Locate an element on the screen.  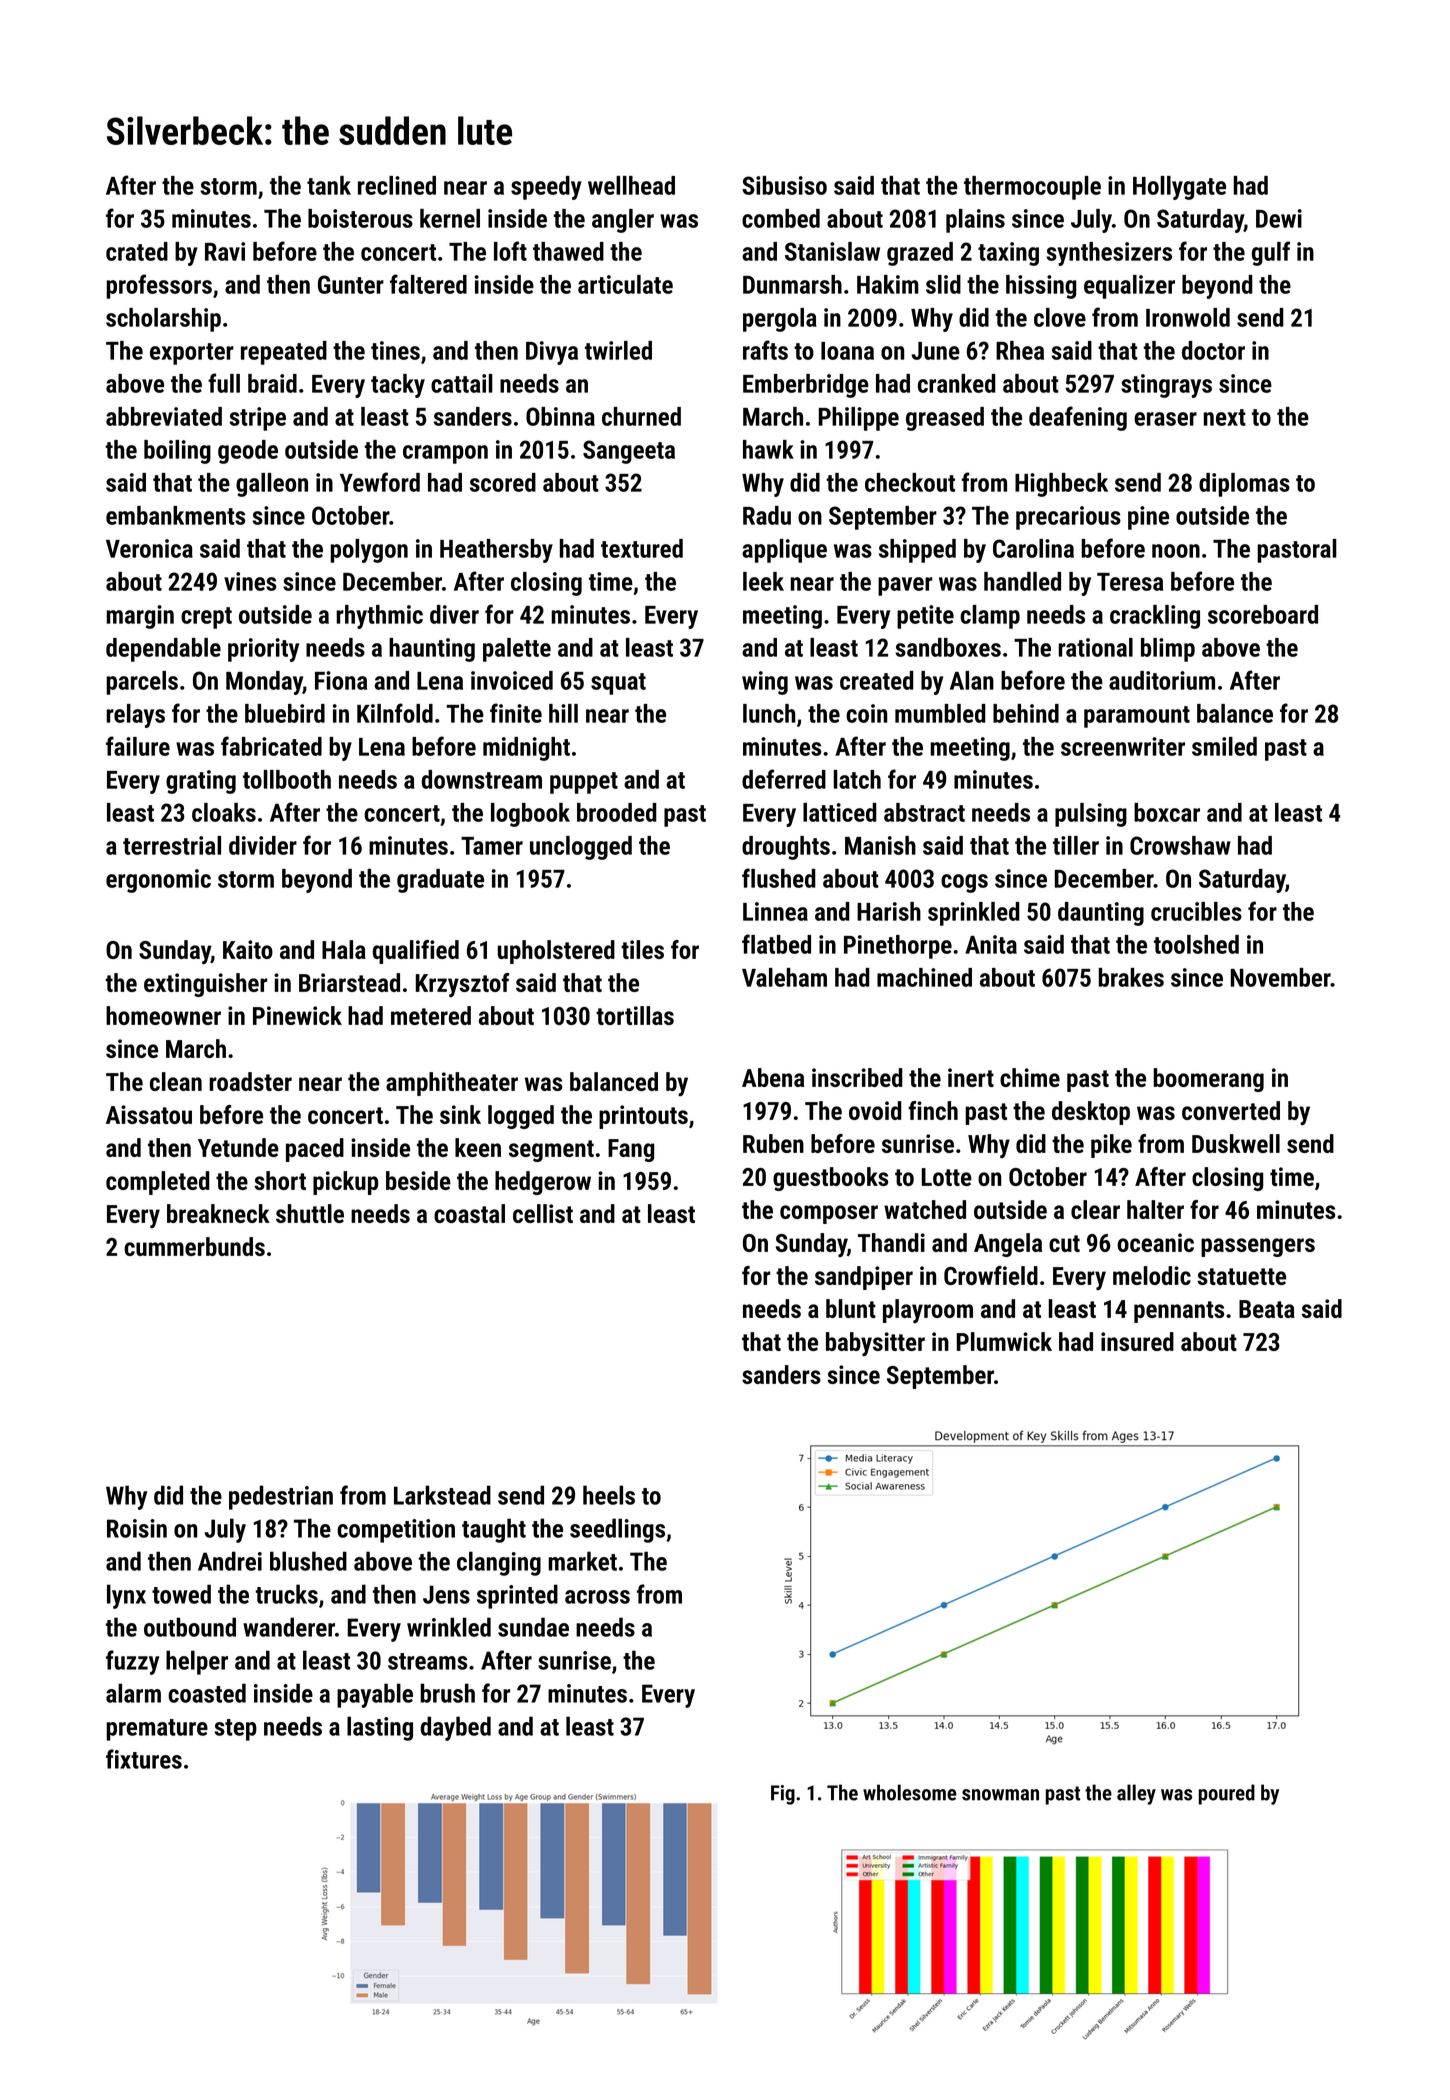
poured is located at coordinates (1227, 1794).
